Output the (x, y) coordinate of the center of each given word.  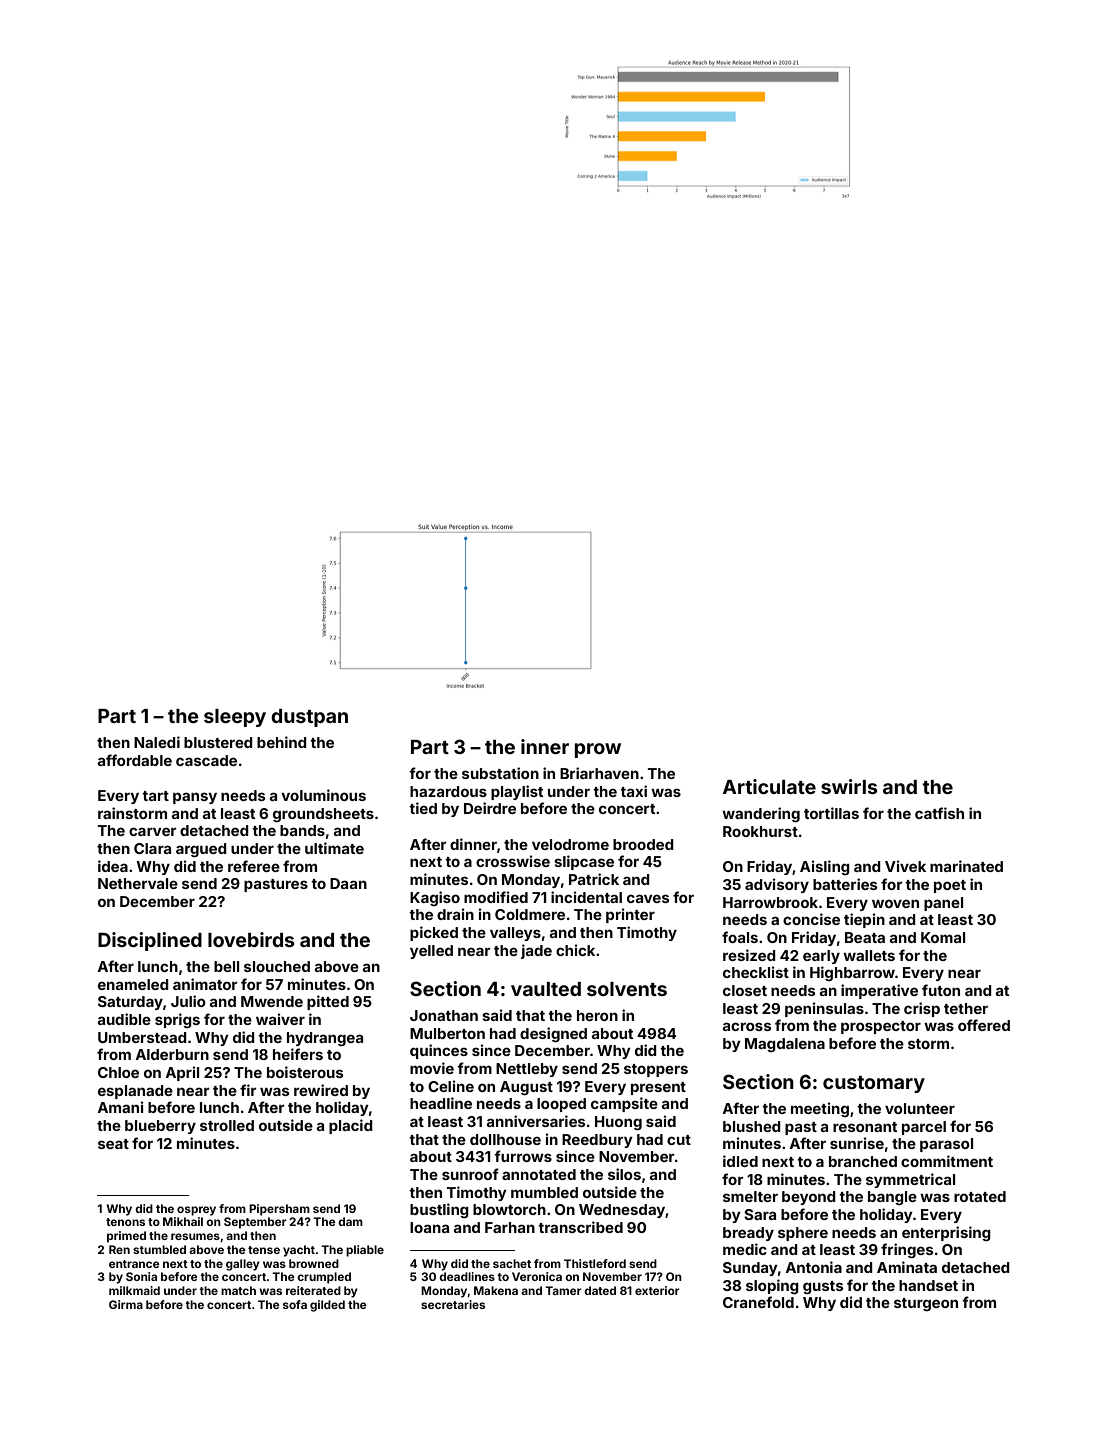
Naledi (157, 742)
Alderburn (172, 1054)
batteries (845, 884)
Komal (943, 937)
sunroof (470, 1174)
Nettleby (527, 1070)
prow (598, 750)
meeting (820, 1109)
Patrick (594, 879)
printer (630, 915)
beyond (809, 1198)
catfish (939, 813)
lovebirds (251, 939)
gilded (327, 1306)
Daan (348, 883)
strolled (227, 1125)
